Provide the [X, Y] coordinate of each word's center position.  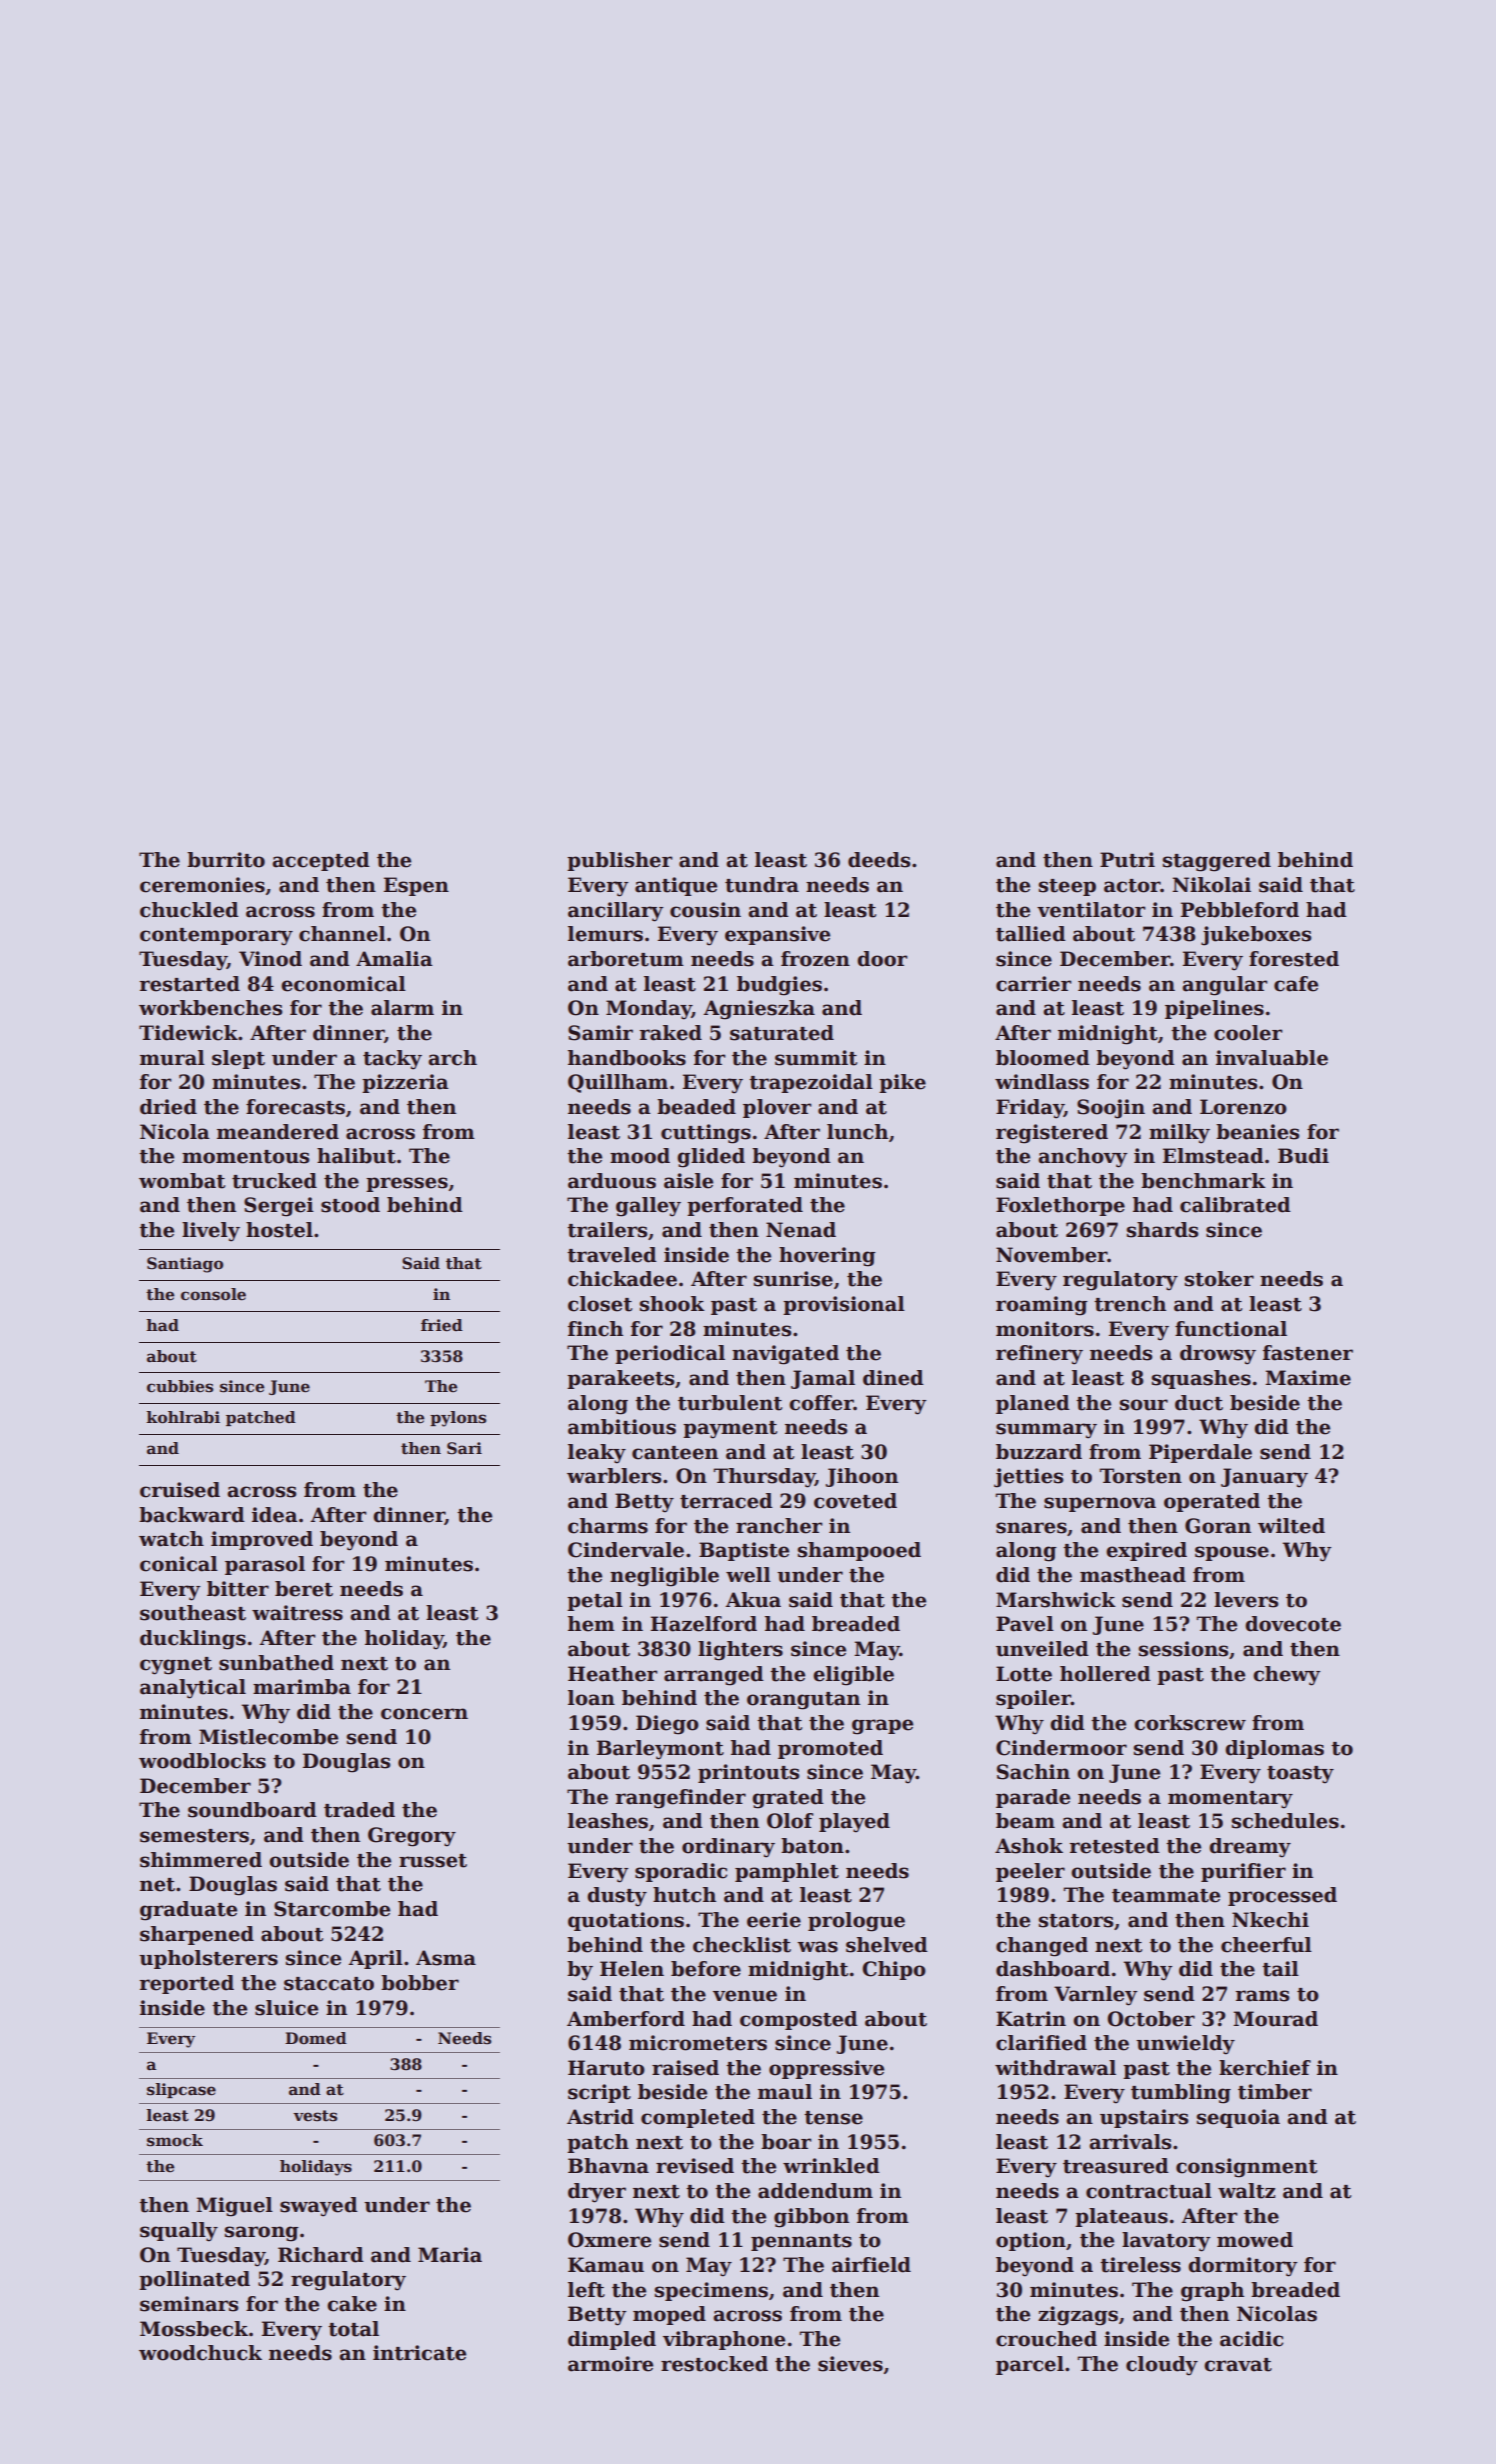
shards [1162, 1230]
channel [342, 934]
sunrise [793, 1279]
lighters [740, 1651]
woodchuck [200, 2353]
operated [1212, 1502]
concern [424, 1714]
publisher [619, 861]
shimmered [201, 1860]
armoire [610, 2364]
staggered [1217, 862]
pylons [458, 1419]
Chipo [894, 1970]
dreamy [1250, 1848]
